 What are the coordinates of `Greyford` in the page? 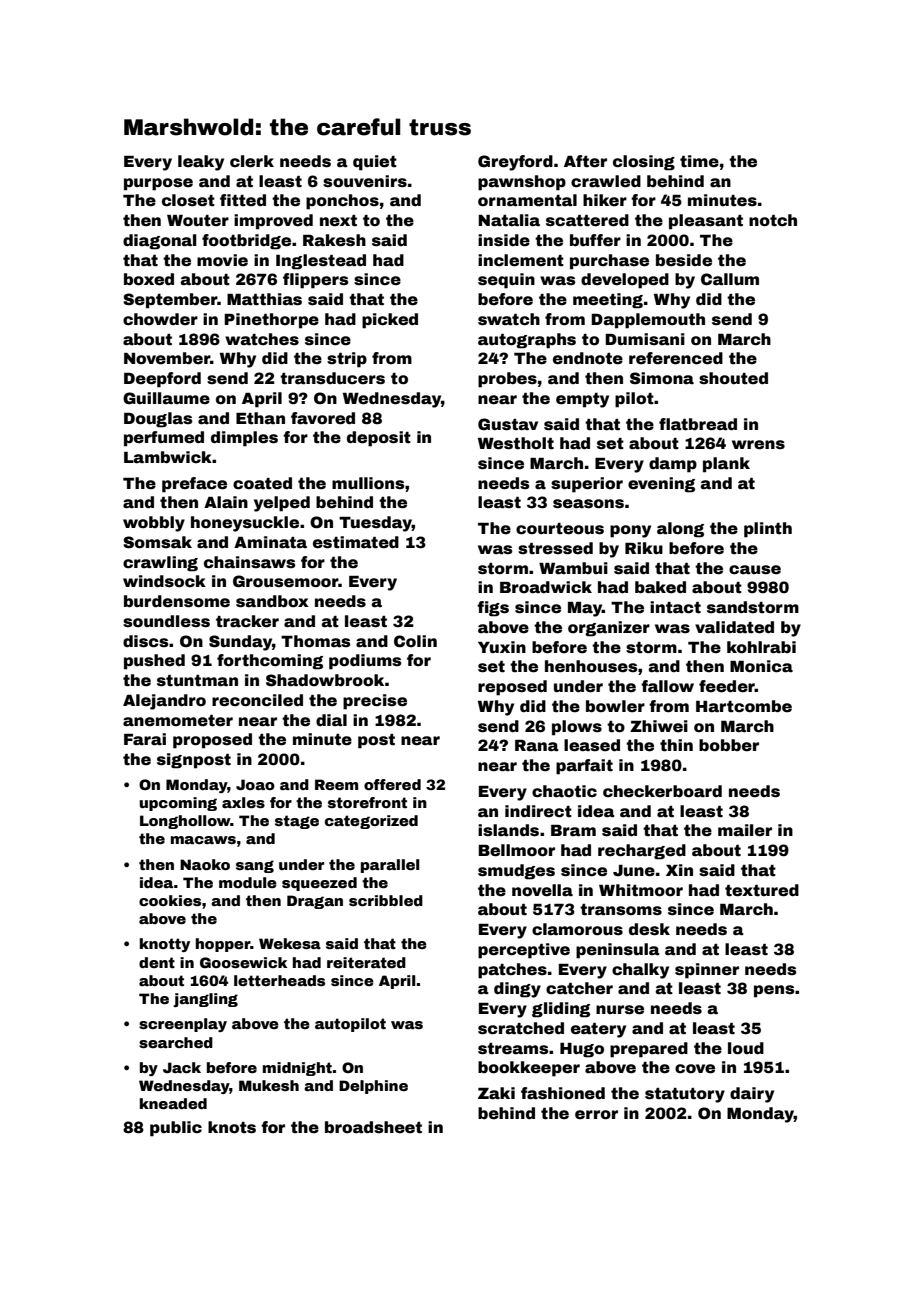 It's located at (515, 163).
